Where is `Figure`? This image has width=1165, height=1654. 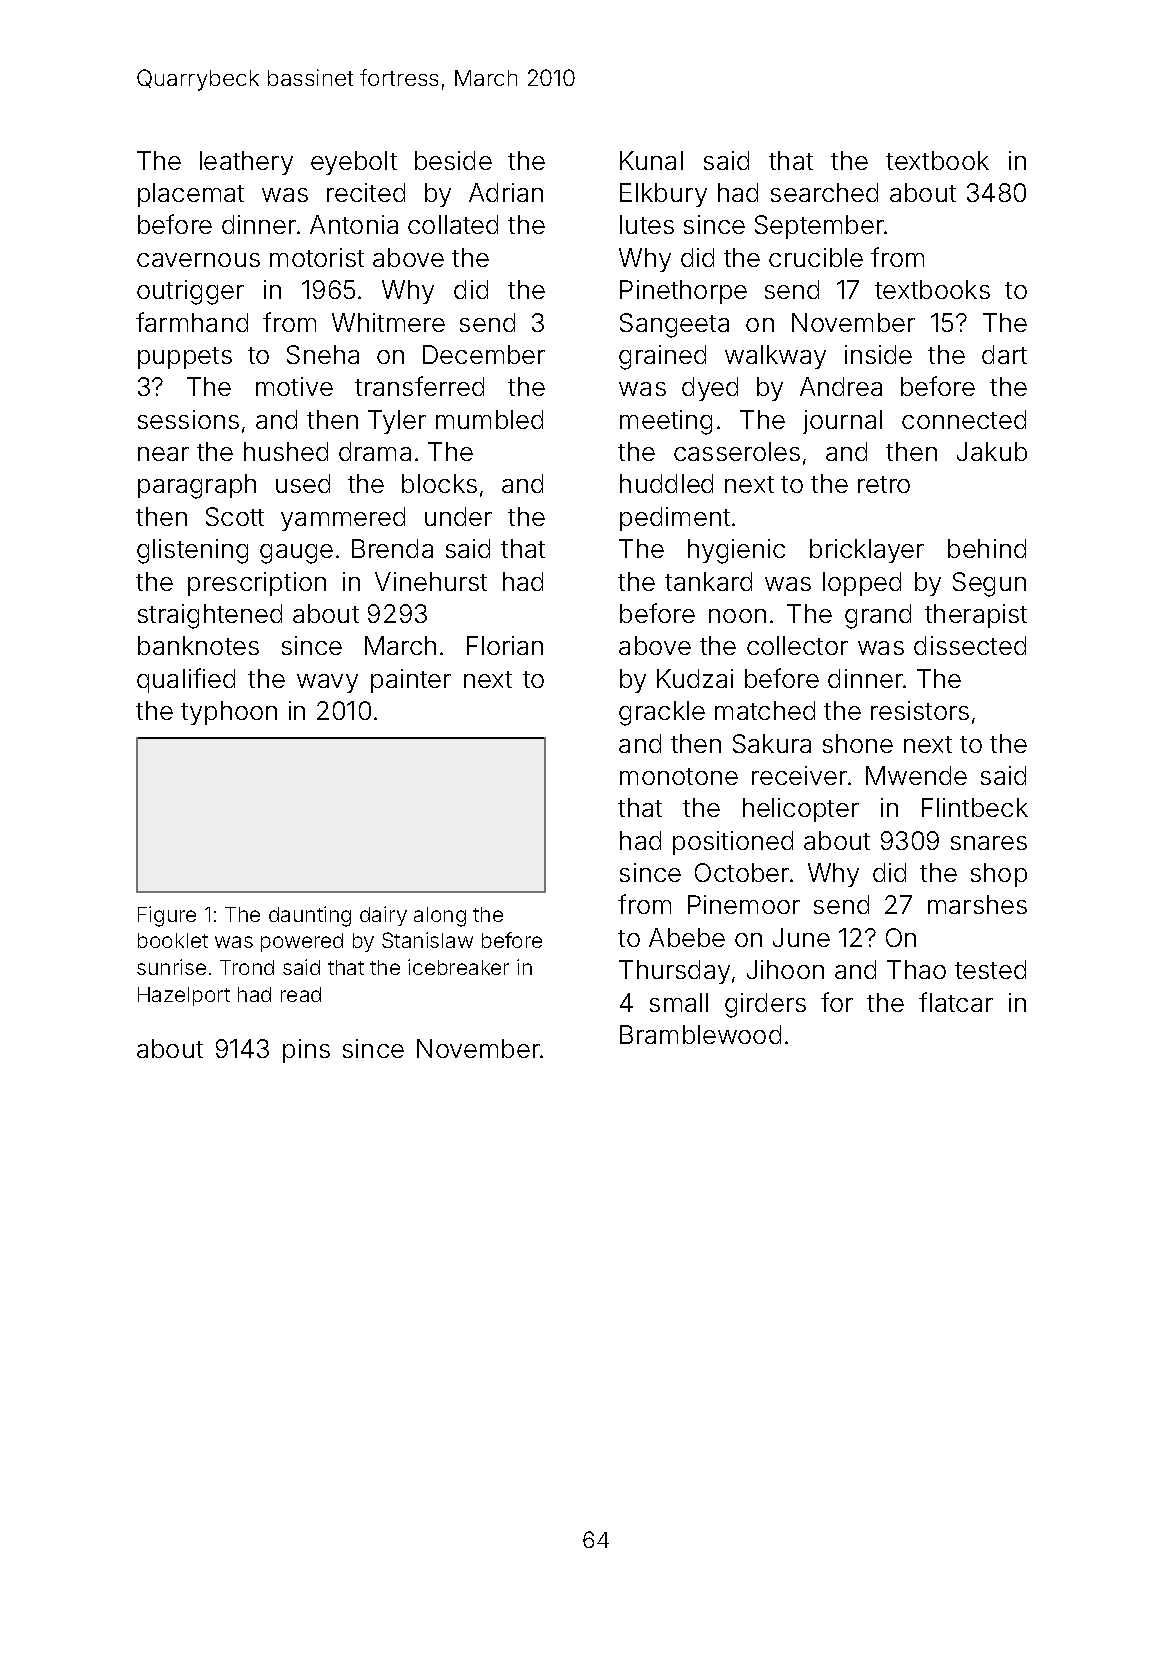
Figure is located at coordinates (167, 916).
